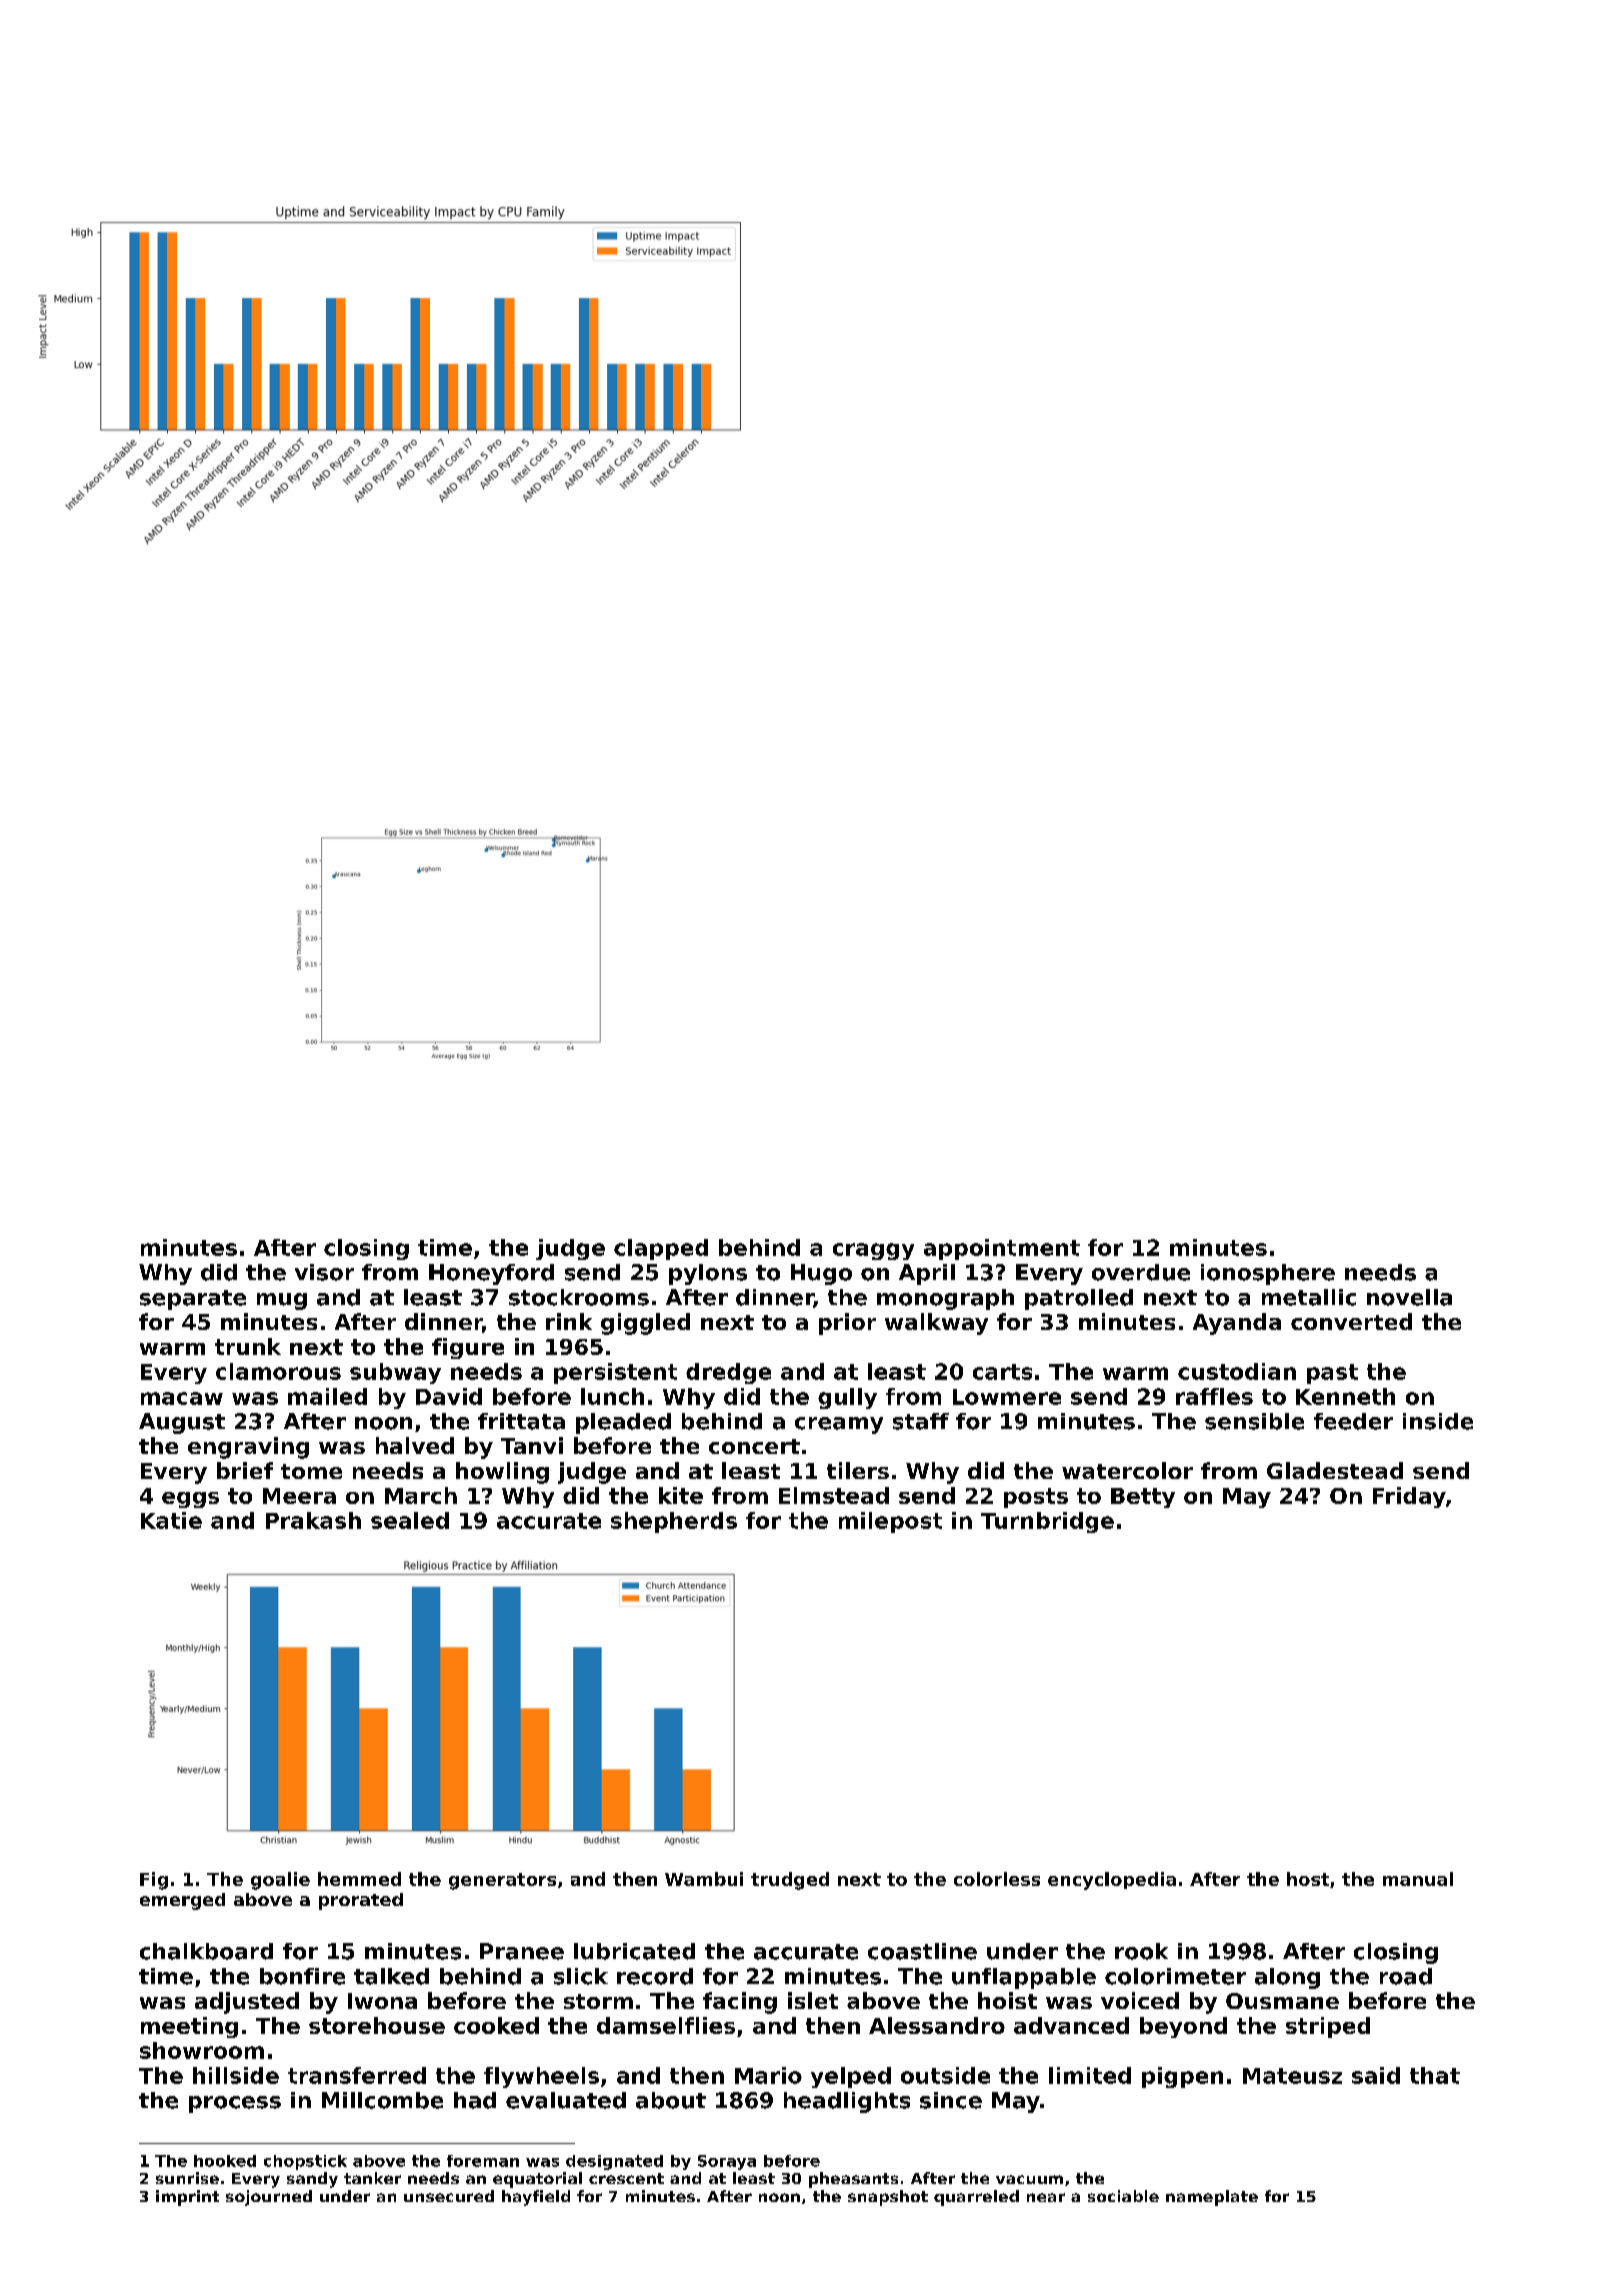 The height and width of the screenshot is (2292, 1620). I want to click on colorless, so click(997, 1879).
